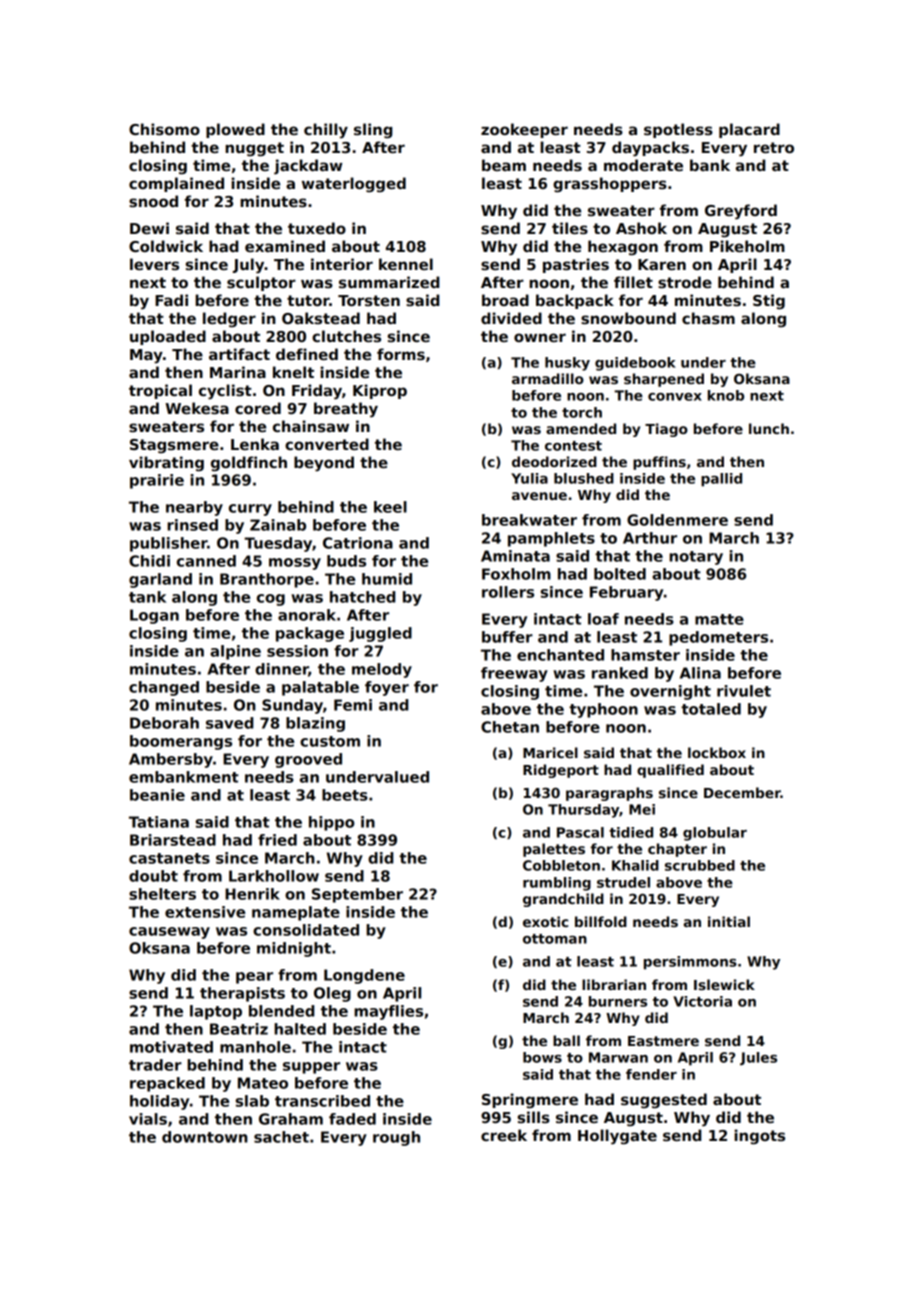 Image resolution: width=924 pixels, height=1311 pixels. I want to click on Islewick, so click(724, 984).
